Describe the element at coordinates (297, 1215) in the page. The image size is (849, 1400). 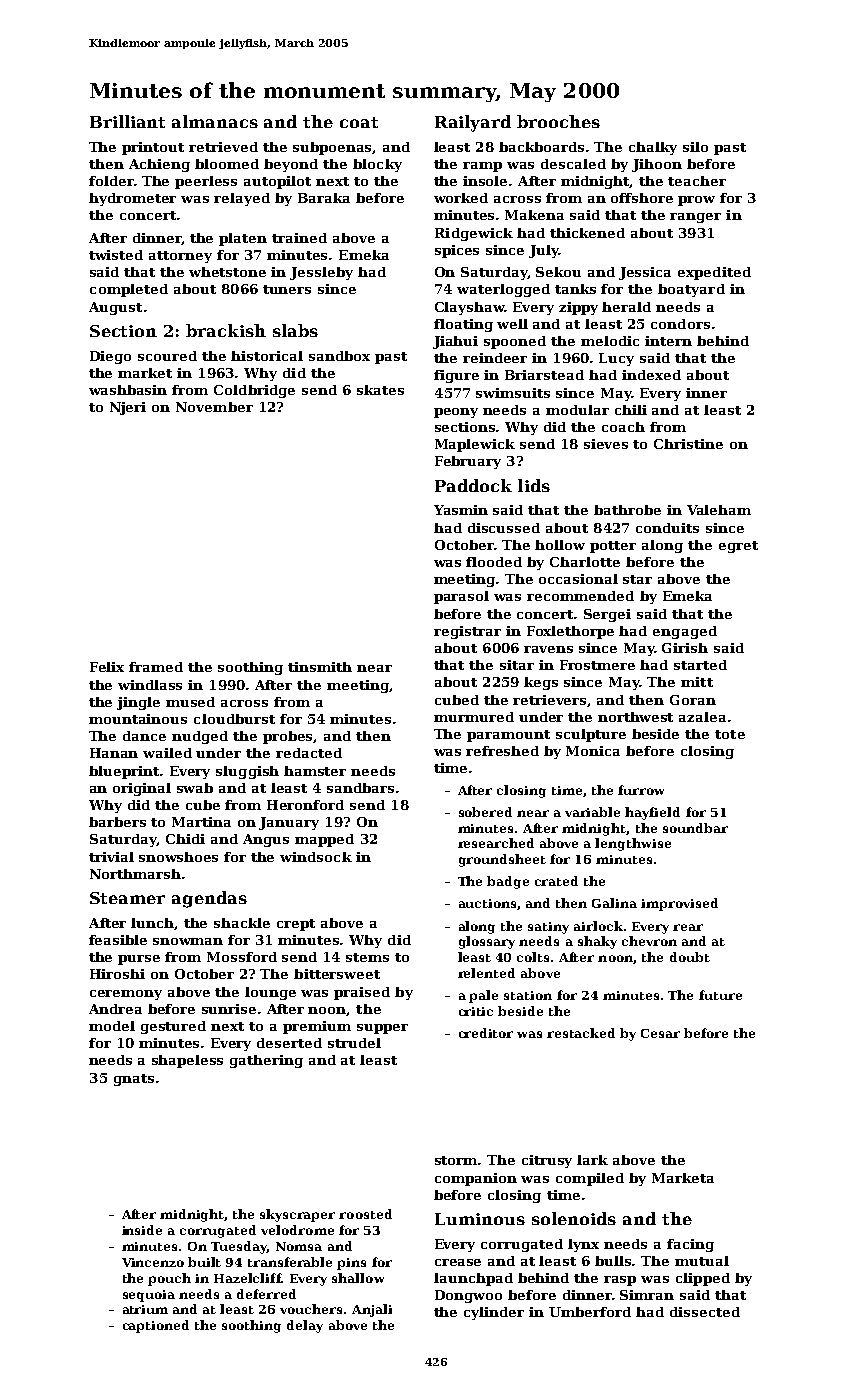
I see `skyscraper` at that location.
